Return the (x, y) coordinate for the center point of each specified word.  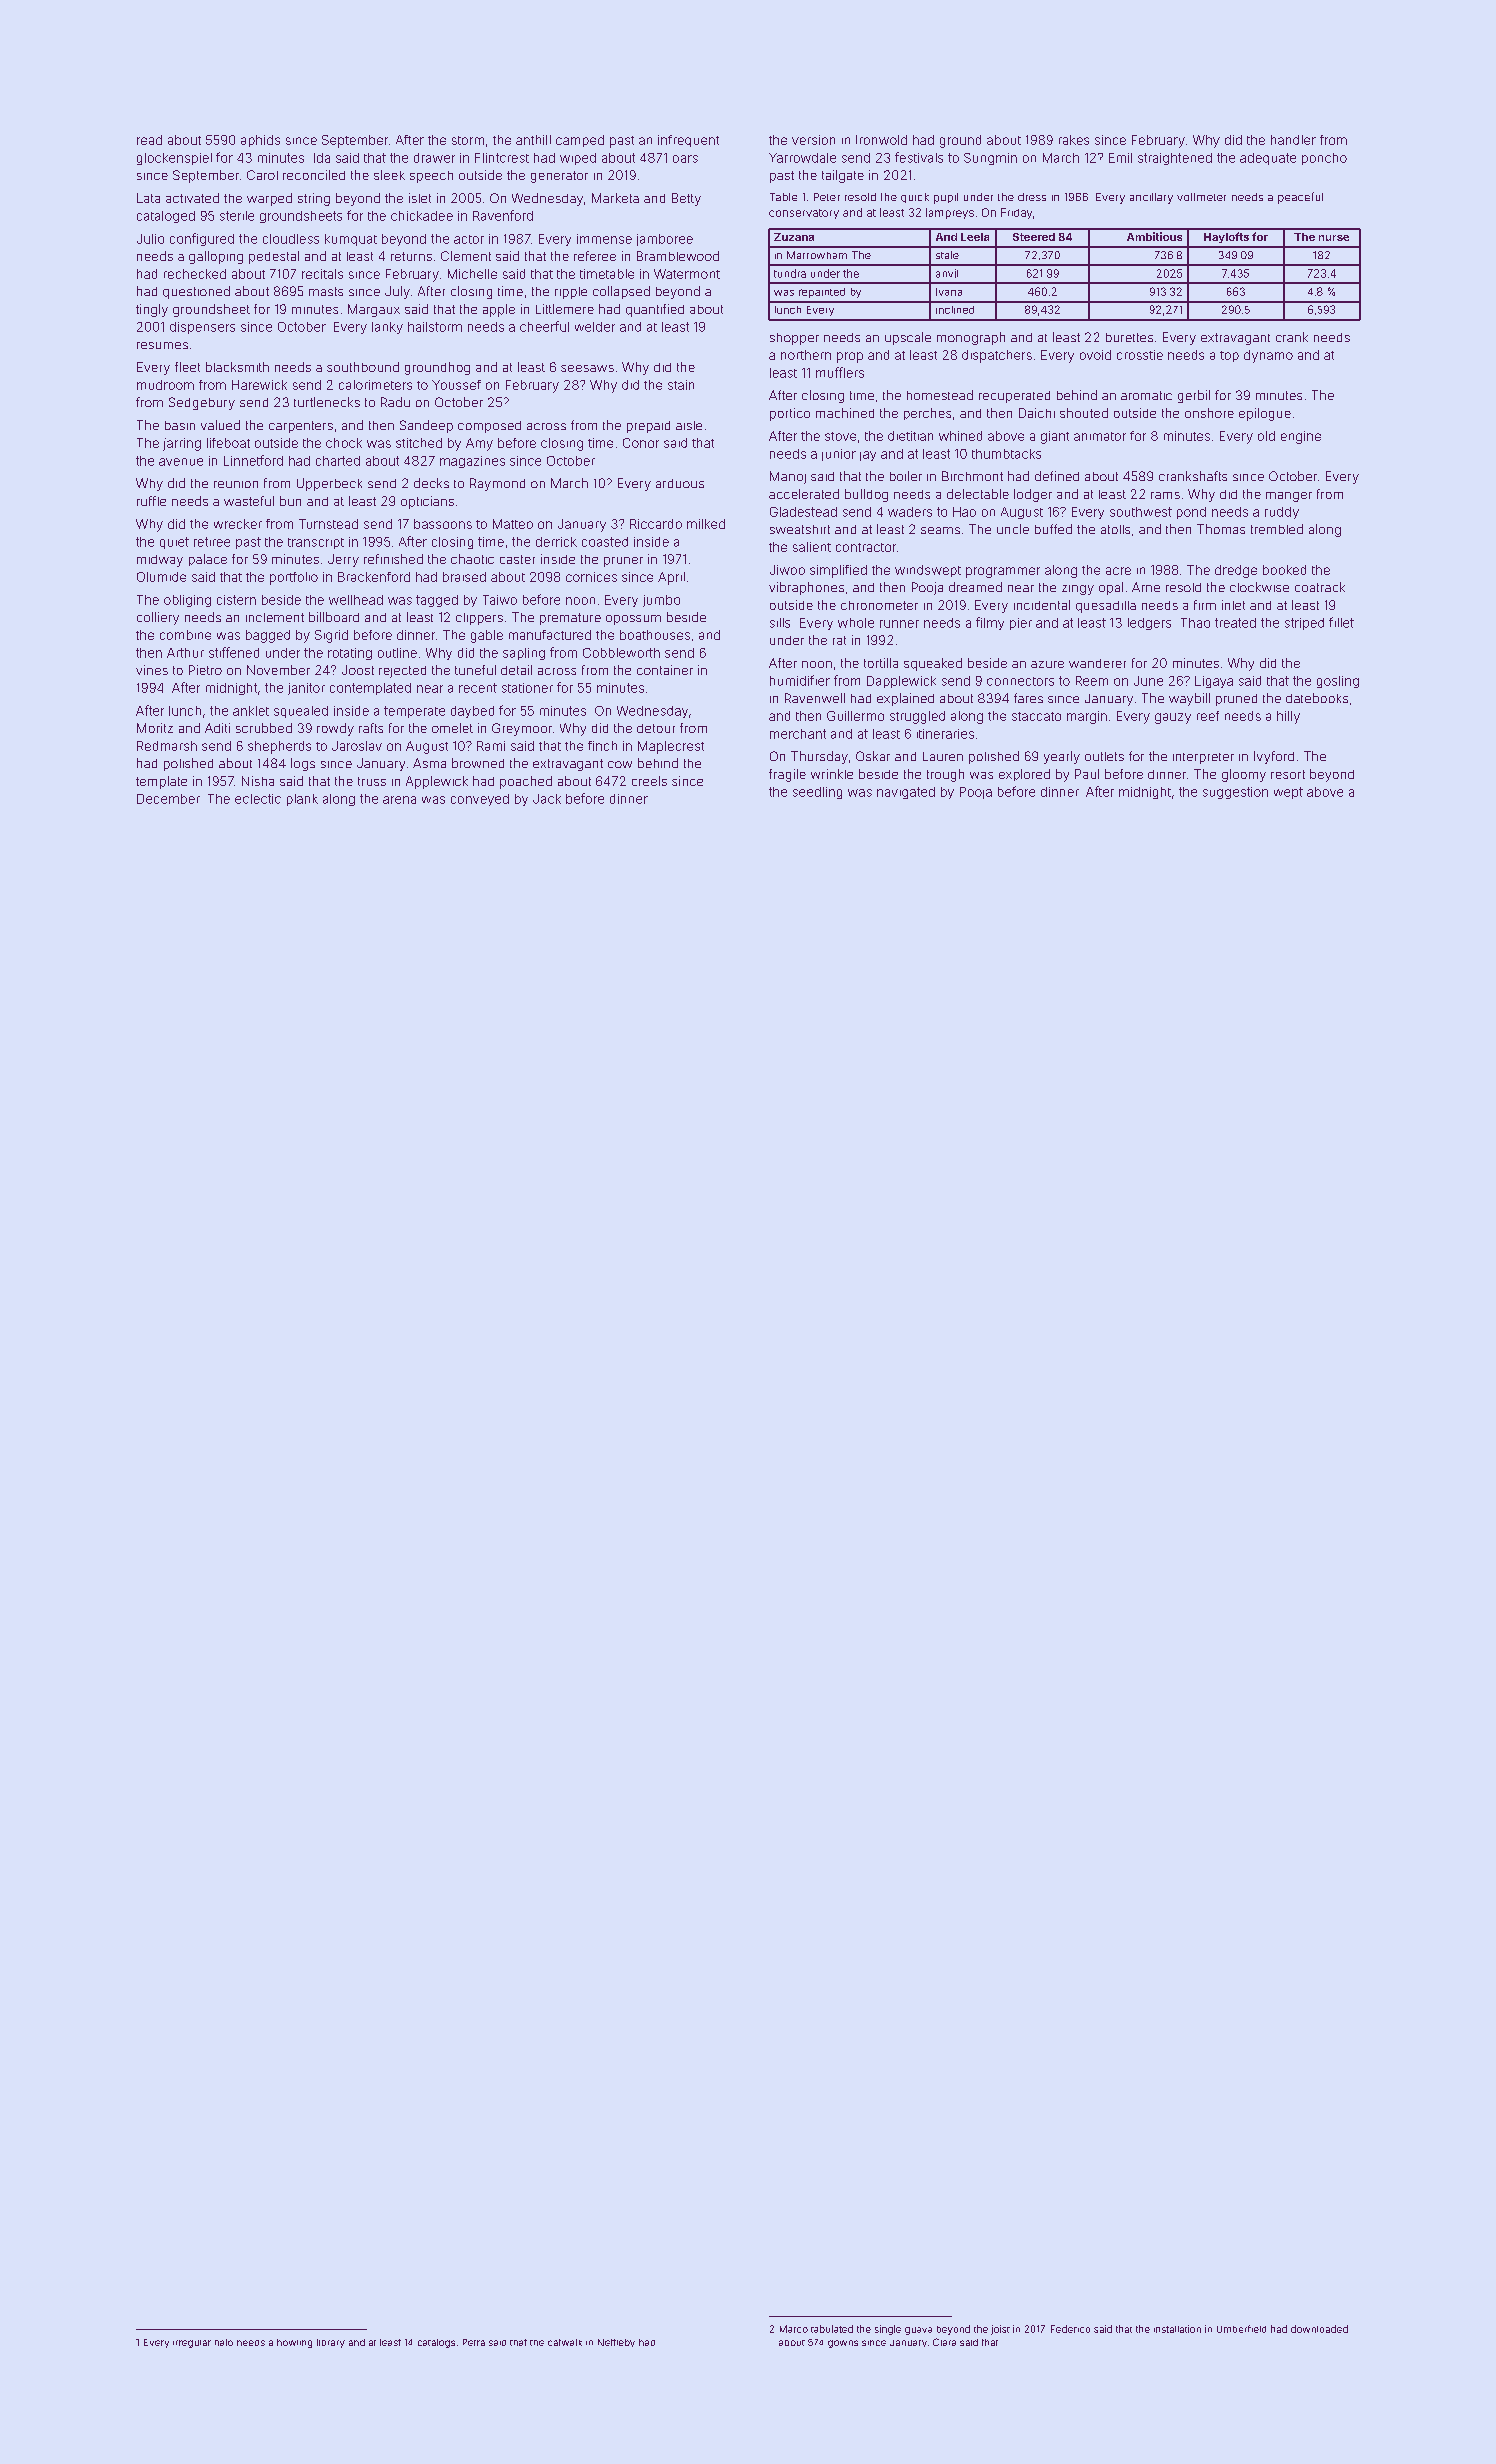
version (813, 140)
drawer (434, 158)
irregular (192, 2344)
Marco (794, 2329)
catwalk (565, 2342)
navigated (906, 793)
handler (1293, 140)
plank (302, 800)
